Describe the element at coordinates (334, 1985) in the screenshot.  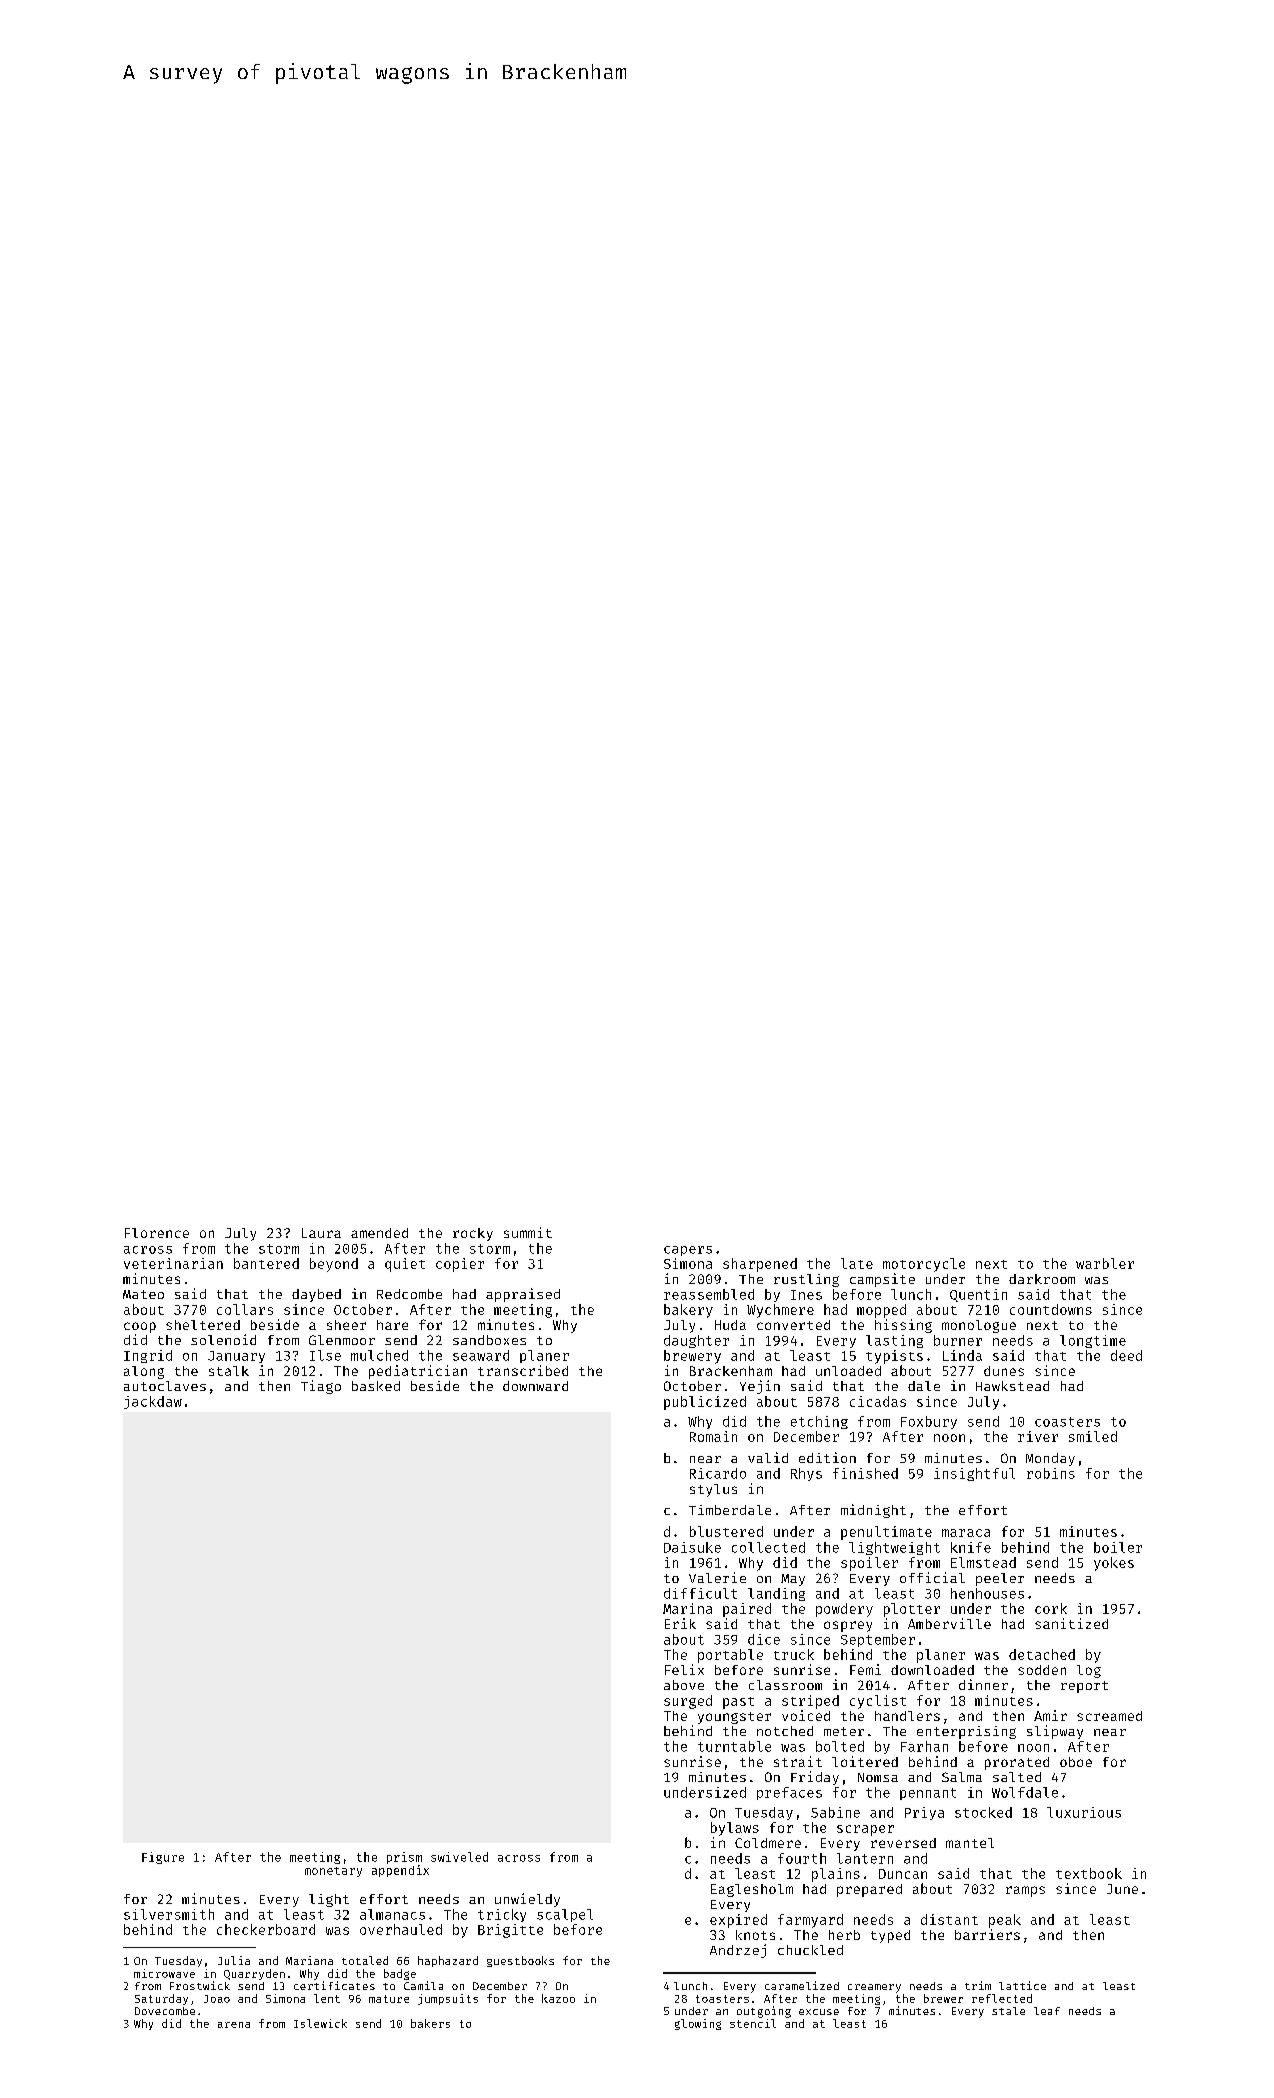
I see `certificates` at that location.
